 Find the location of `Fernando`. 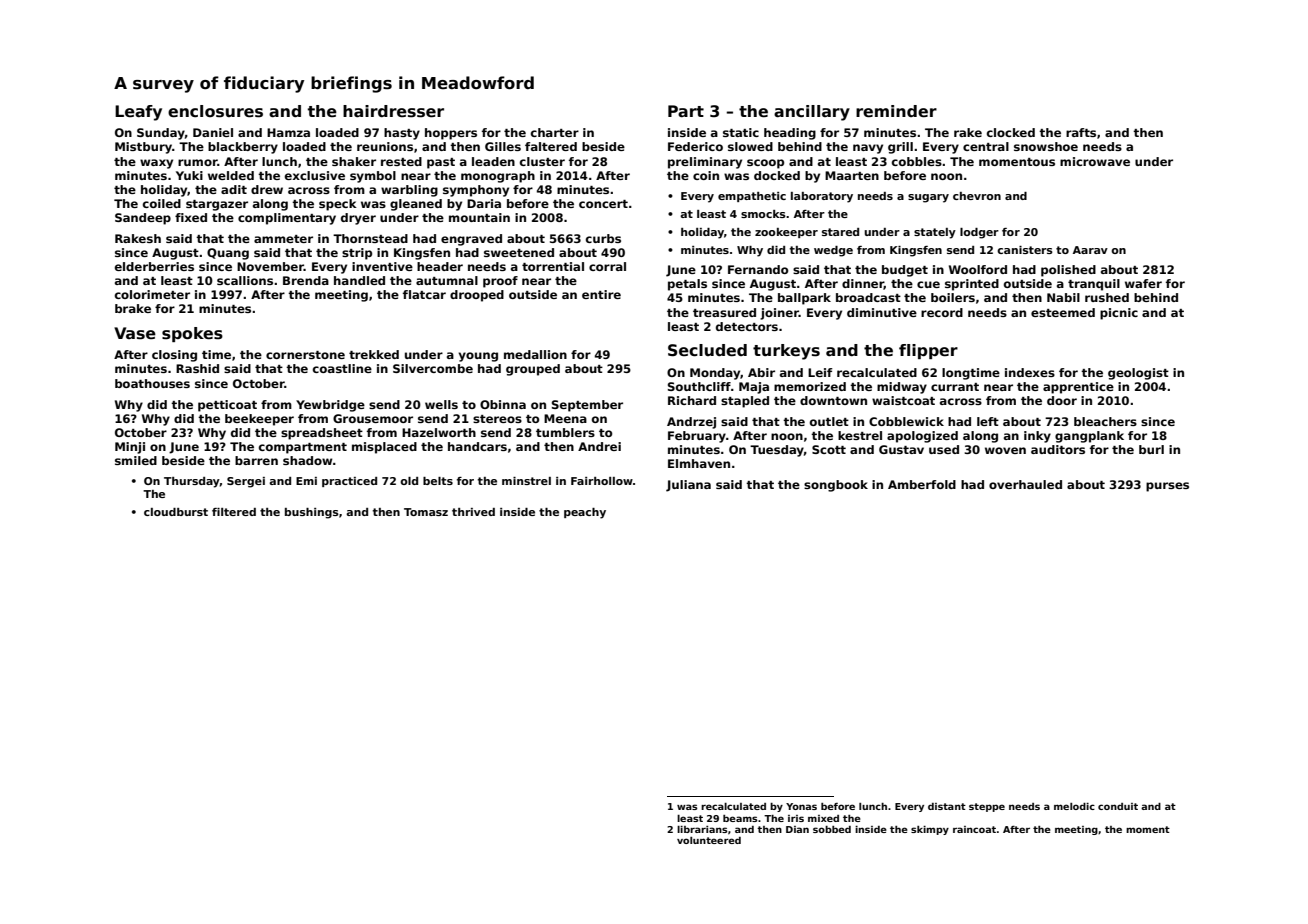

Fernando is located at coordinates (758, 269).
